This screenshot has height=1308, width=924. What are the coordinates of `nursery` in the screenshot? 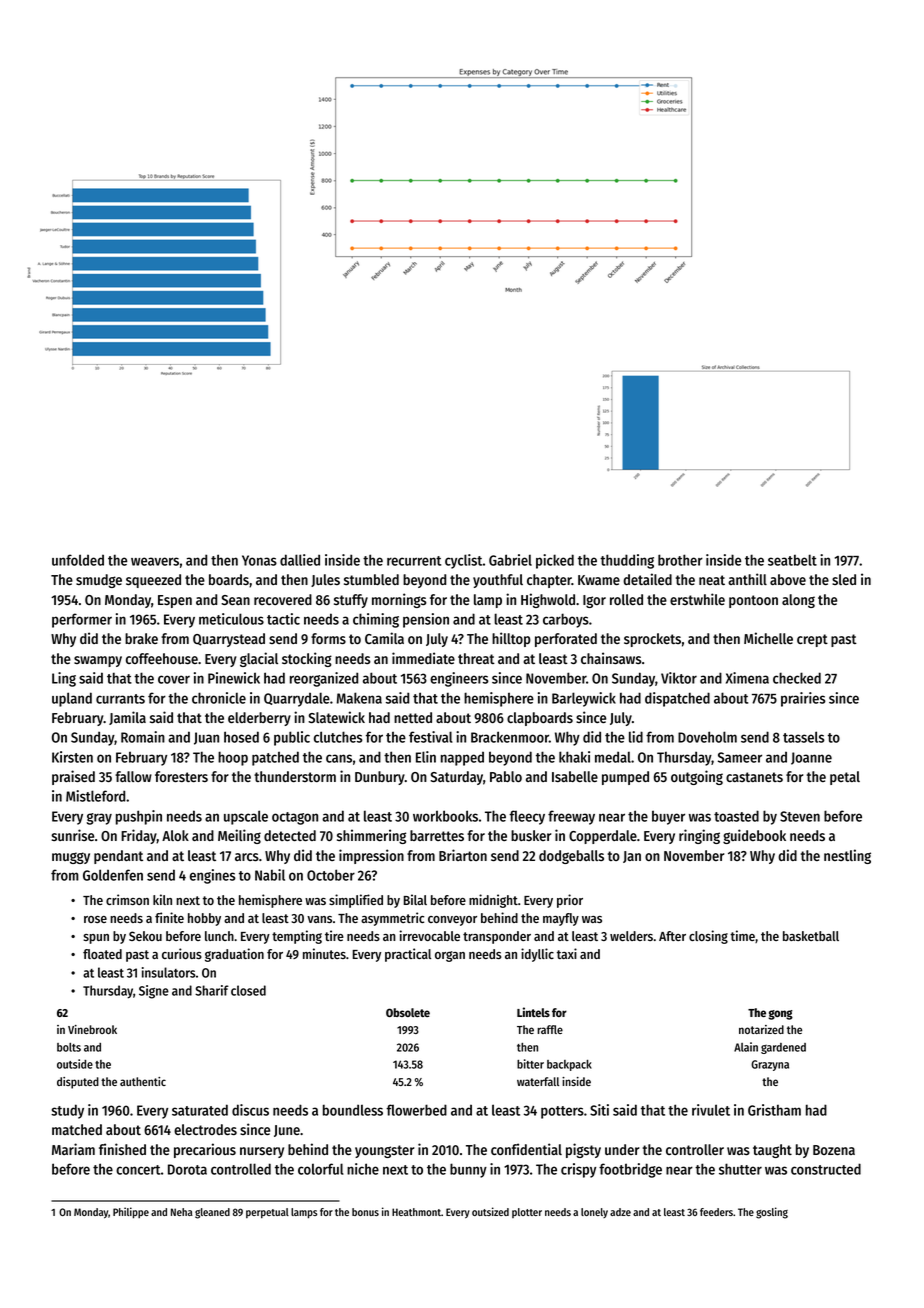 It's located at (262, 1152).
